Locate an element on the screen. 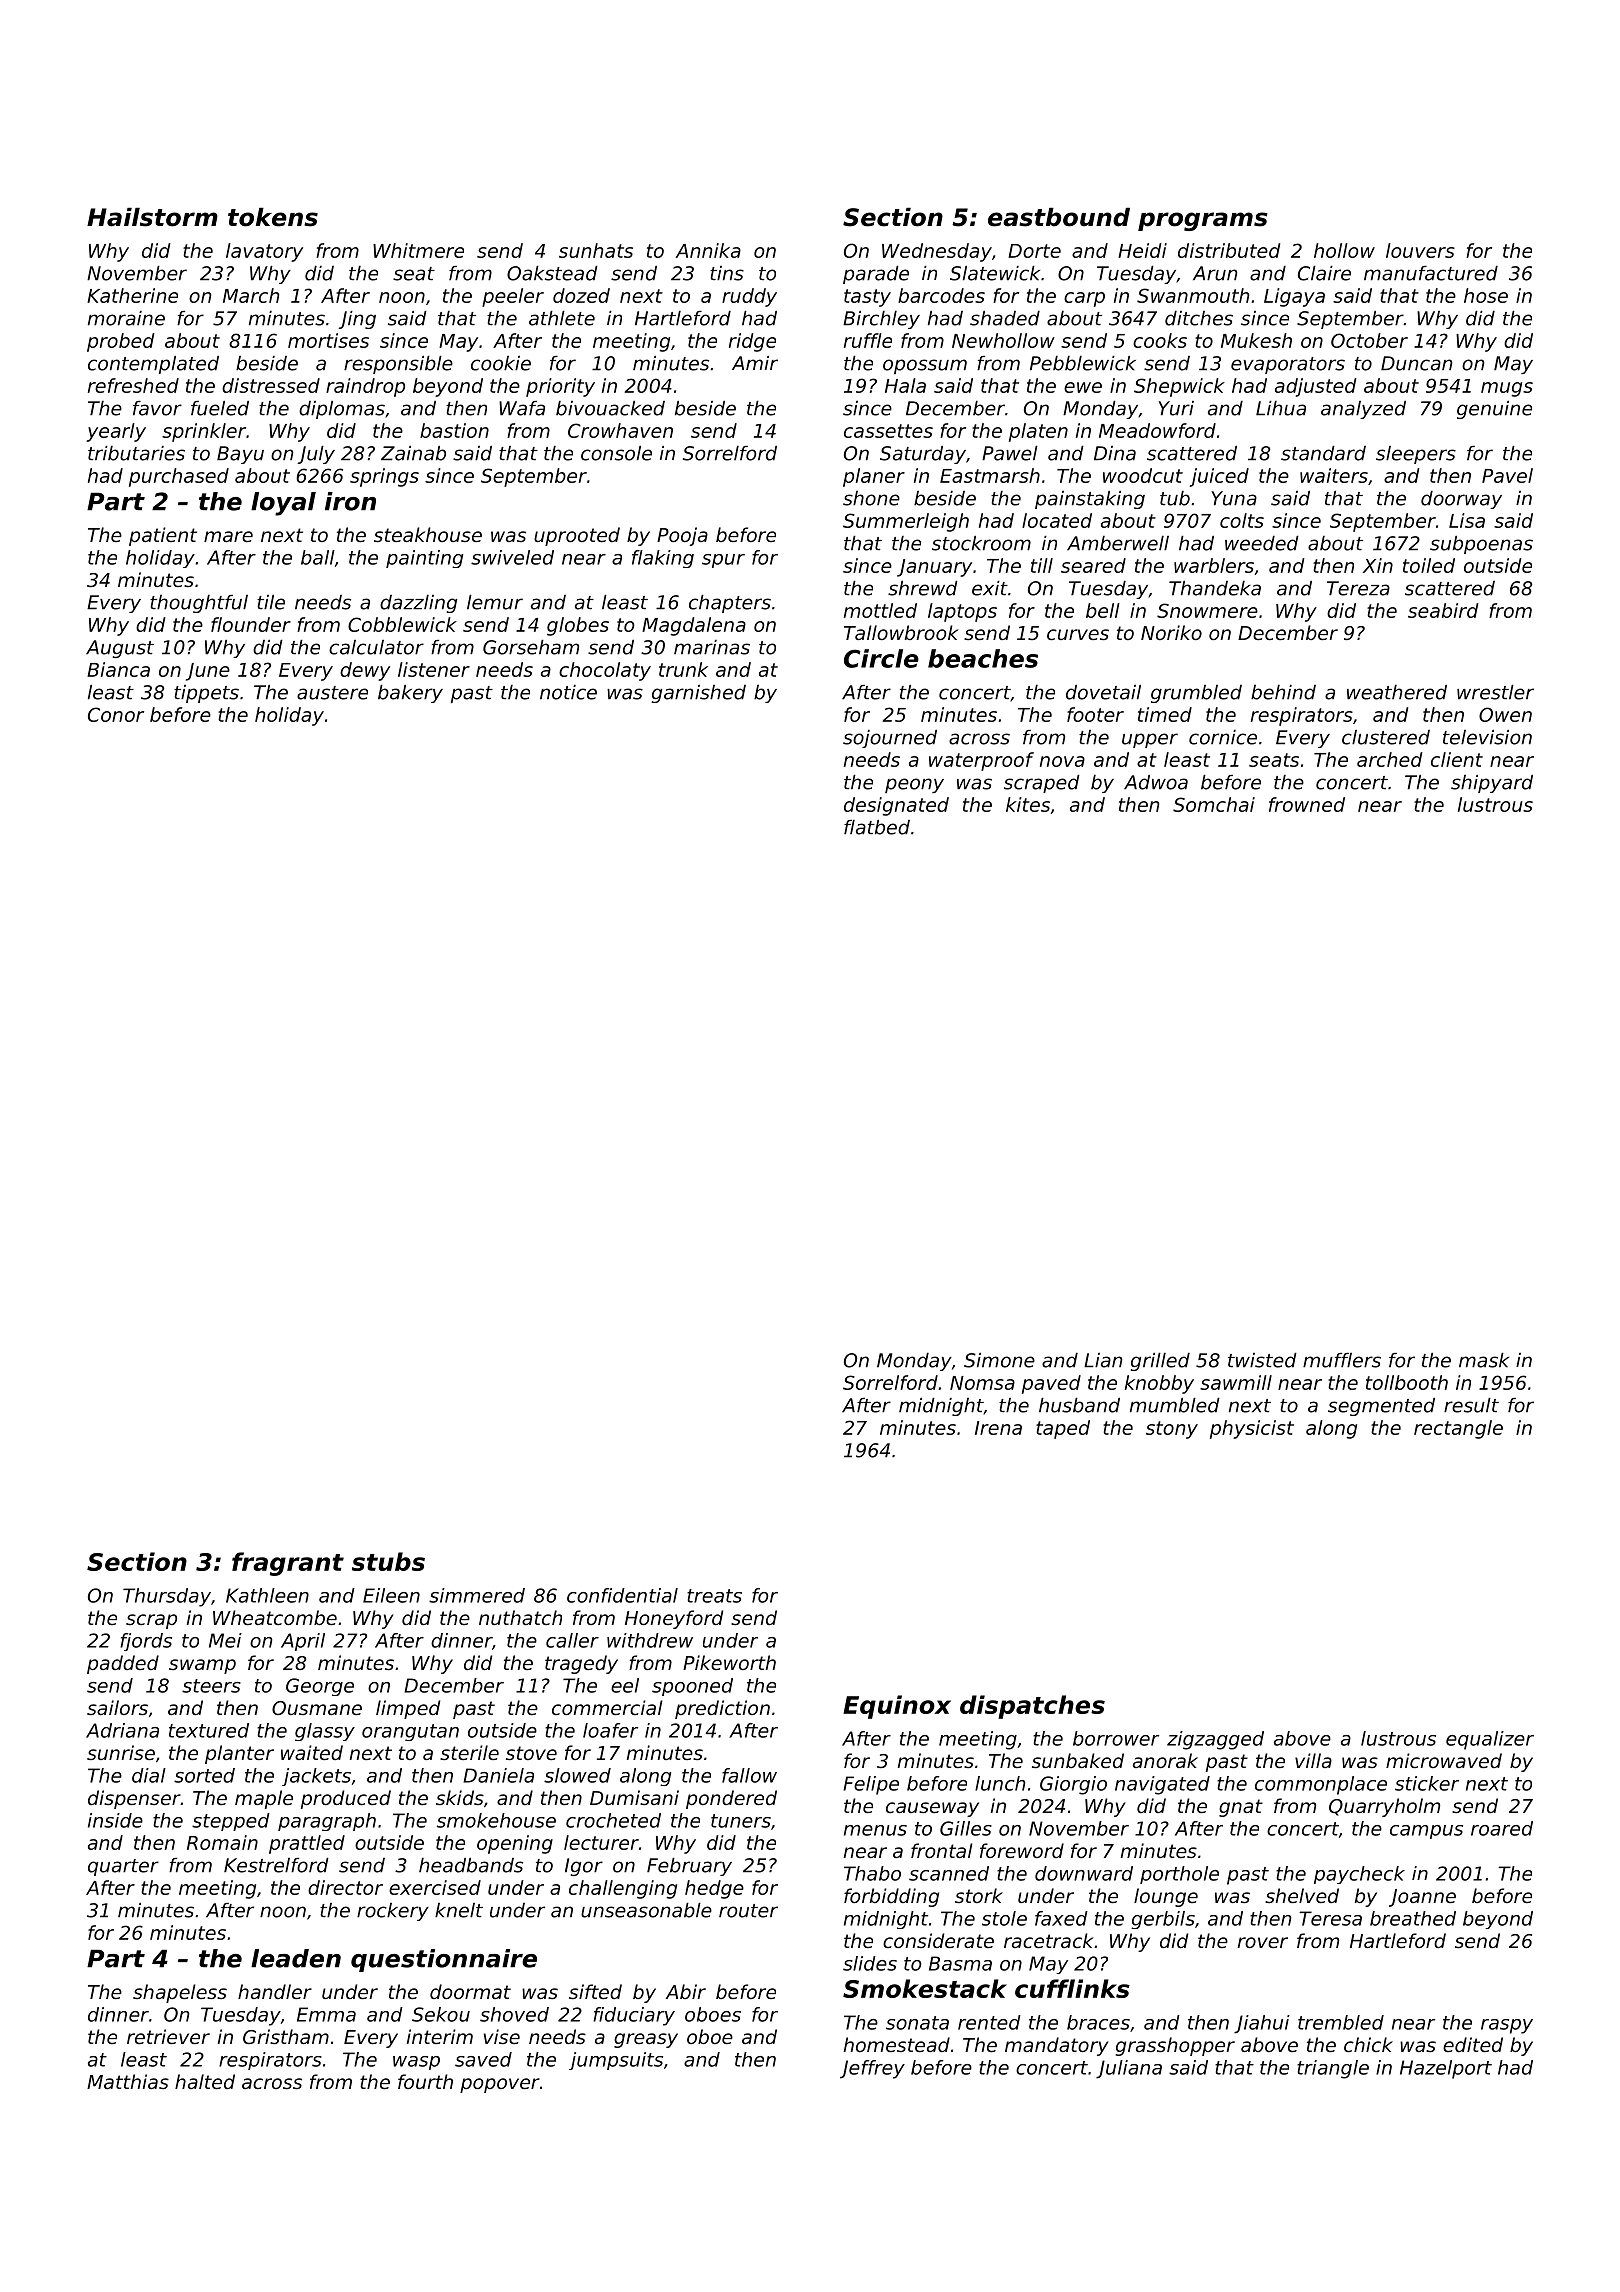 The height and width of the screenshot is (2292, 1620). Pikeworth is located at coordinates (729, 1662).
